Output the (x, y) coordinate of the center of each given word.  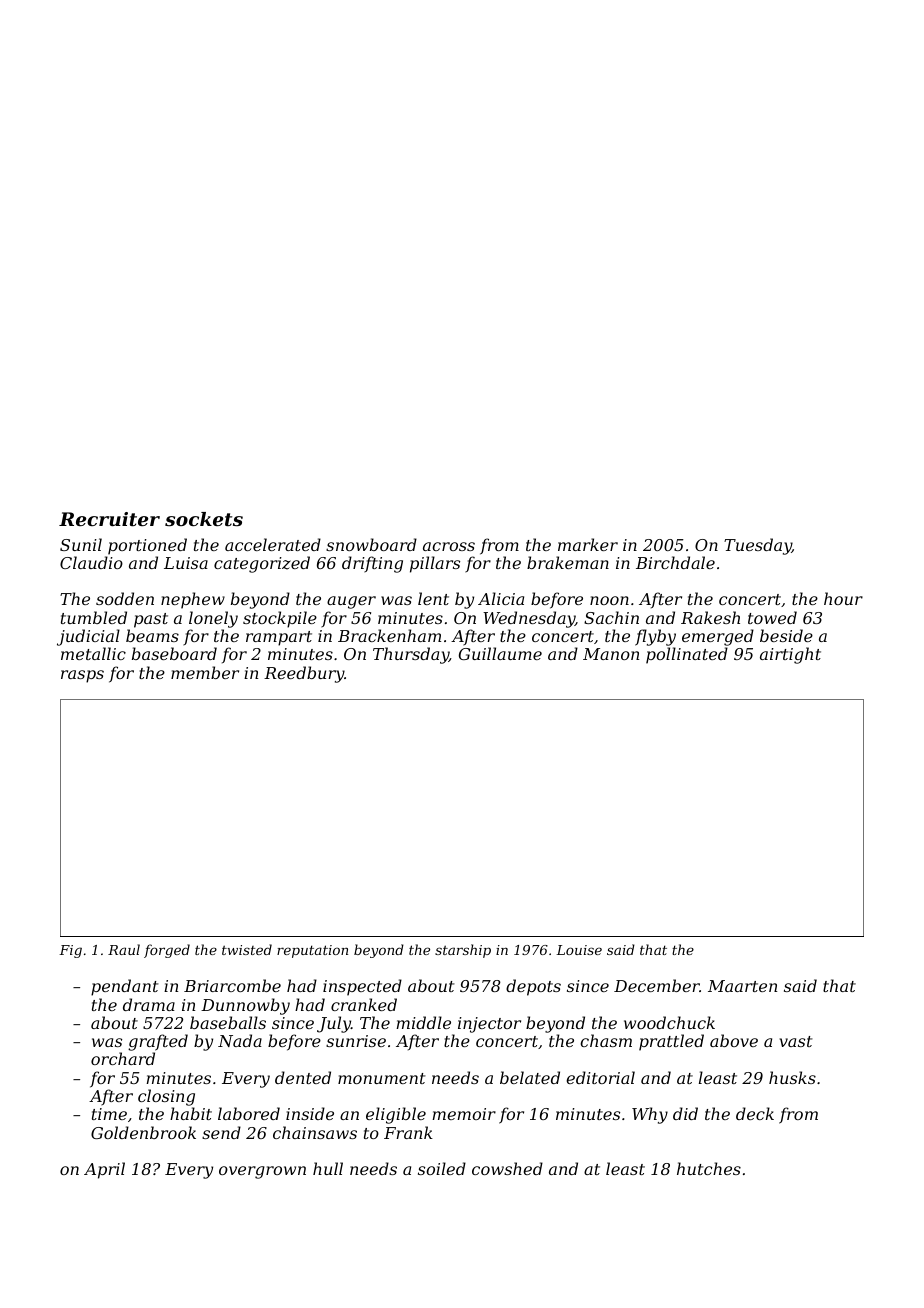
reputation (312, 951)
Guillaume (500, 653)
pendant (125, 987)
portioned (147, 546)
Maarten (742, 986)
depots (533, 987)
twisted (247, 949)
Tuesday (758, 546)
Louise (579, 950)
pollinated (687, 655)
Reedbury (304, 674)
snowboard (371, 544)
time (109, 1114)
